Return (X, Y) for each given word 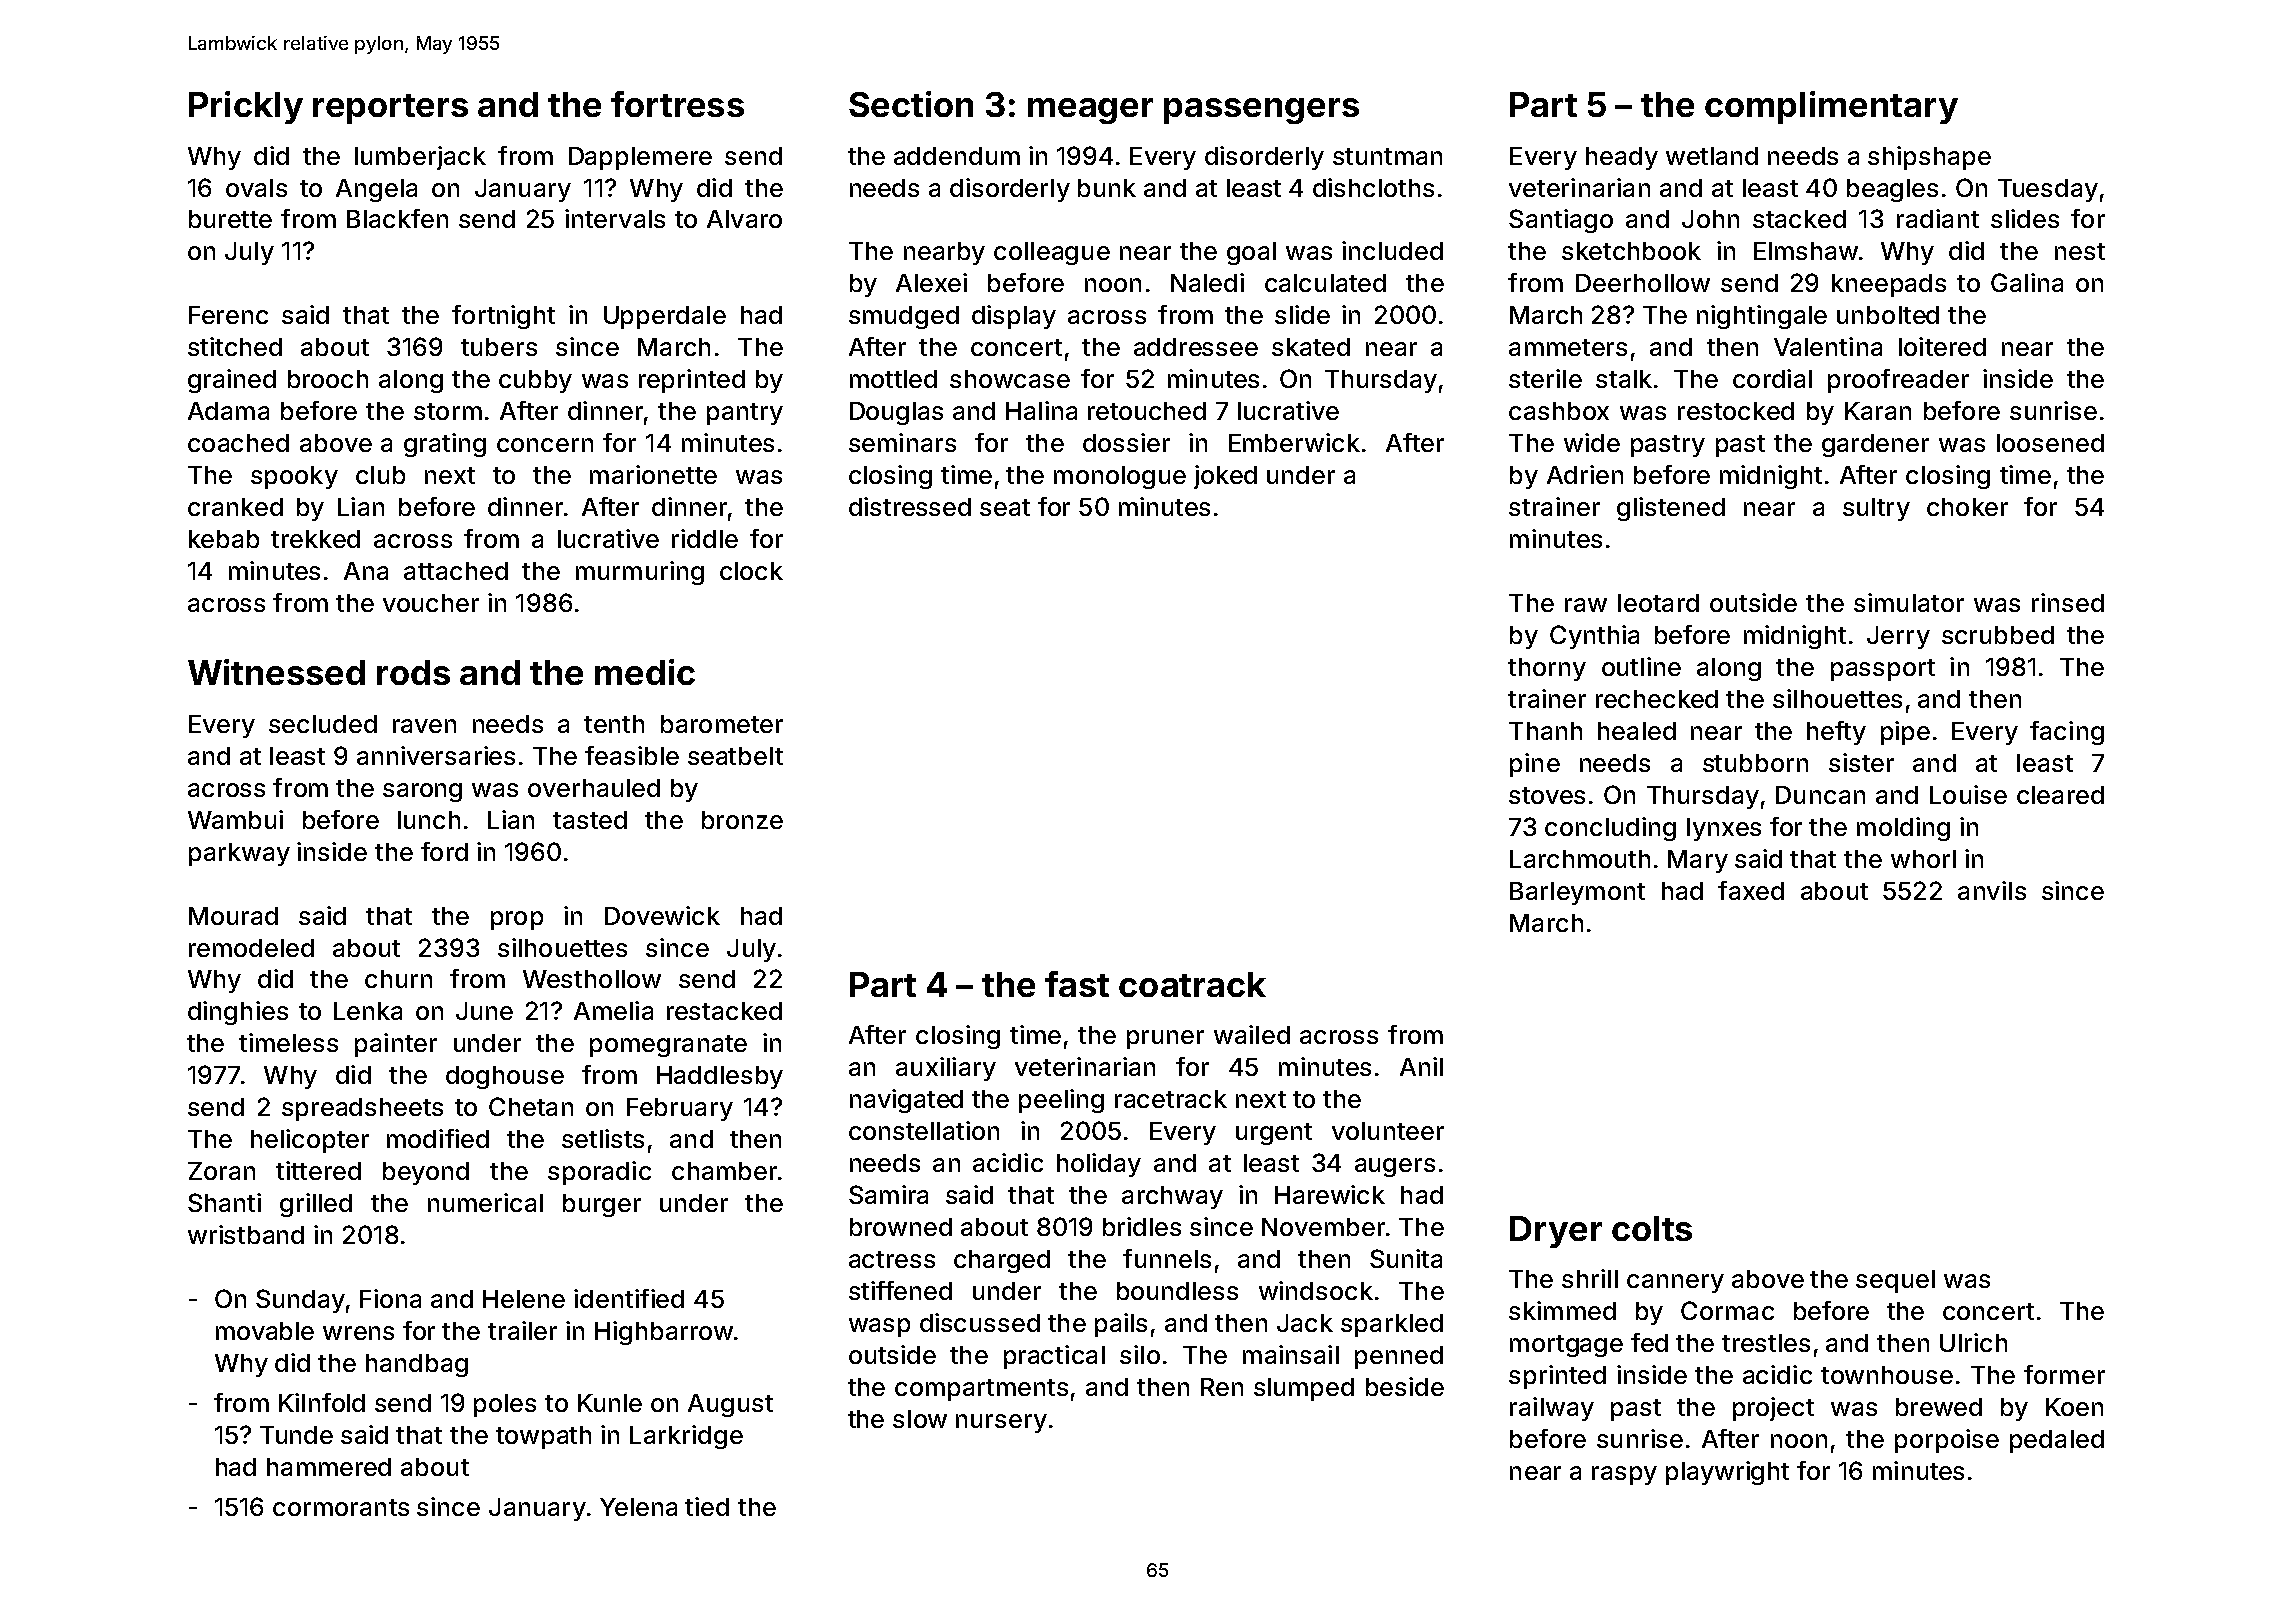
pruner (1165, 1039)
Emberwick (1294, 442)
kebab (224, 539)
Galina (2027, 282)
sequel (1895, 1281)
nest (2080, 251)
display (1014, 317)
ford (444, 851)
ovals (256, 188)
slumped (1304, 1389)
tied (707, 1506)
